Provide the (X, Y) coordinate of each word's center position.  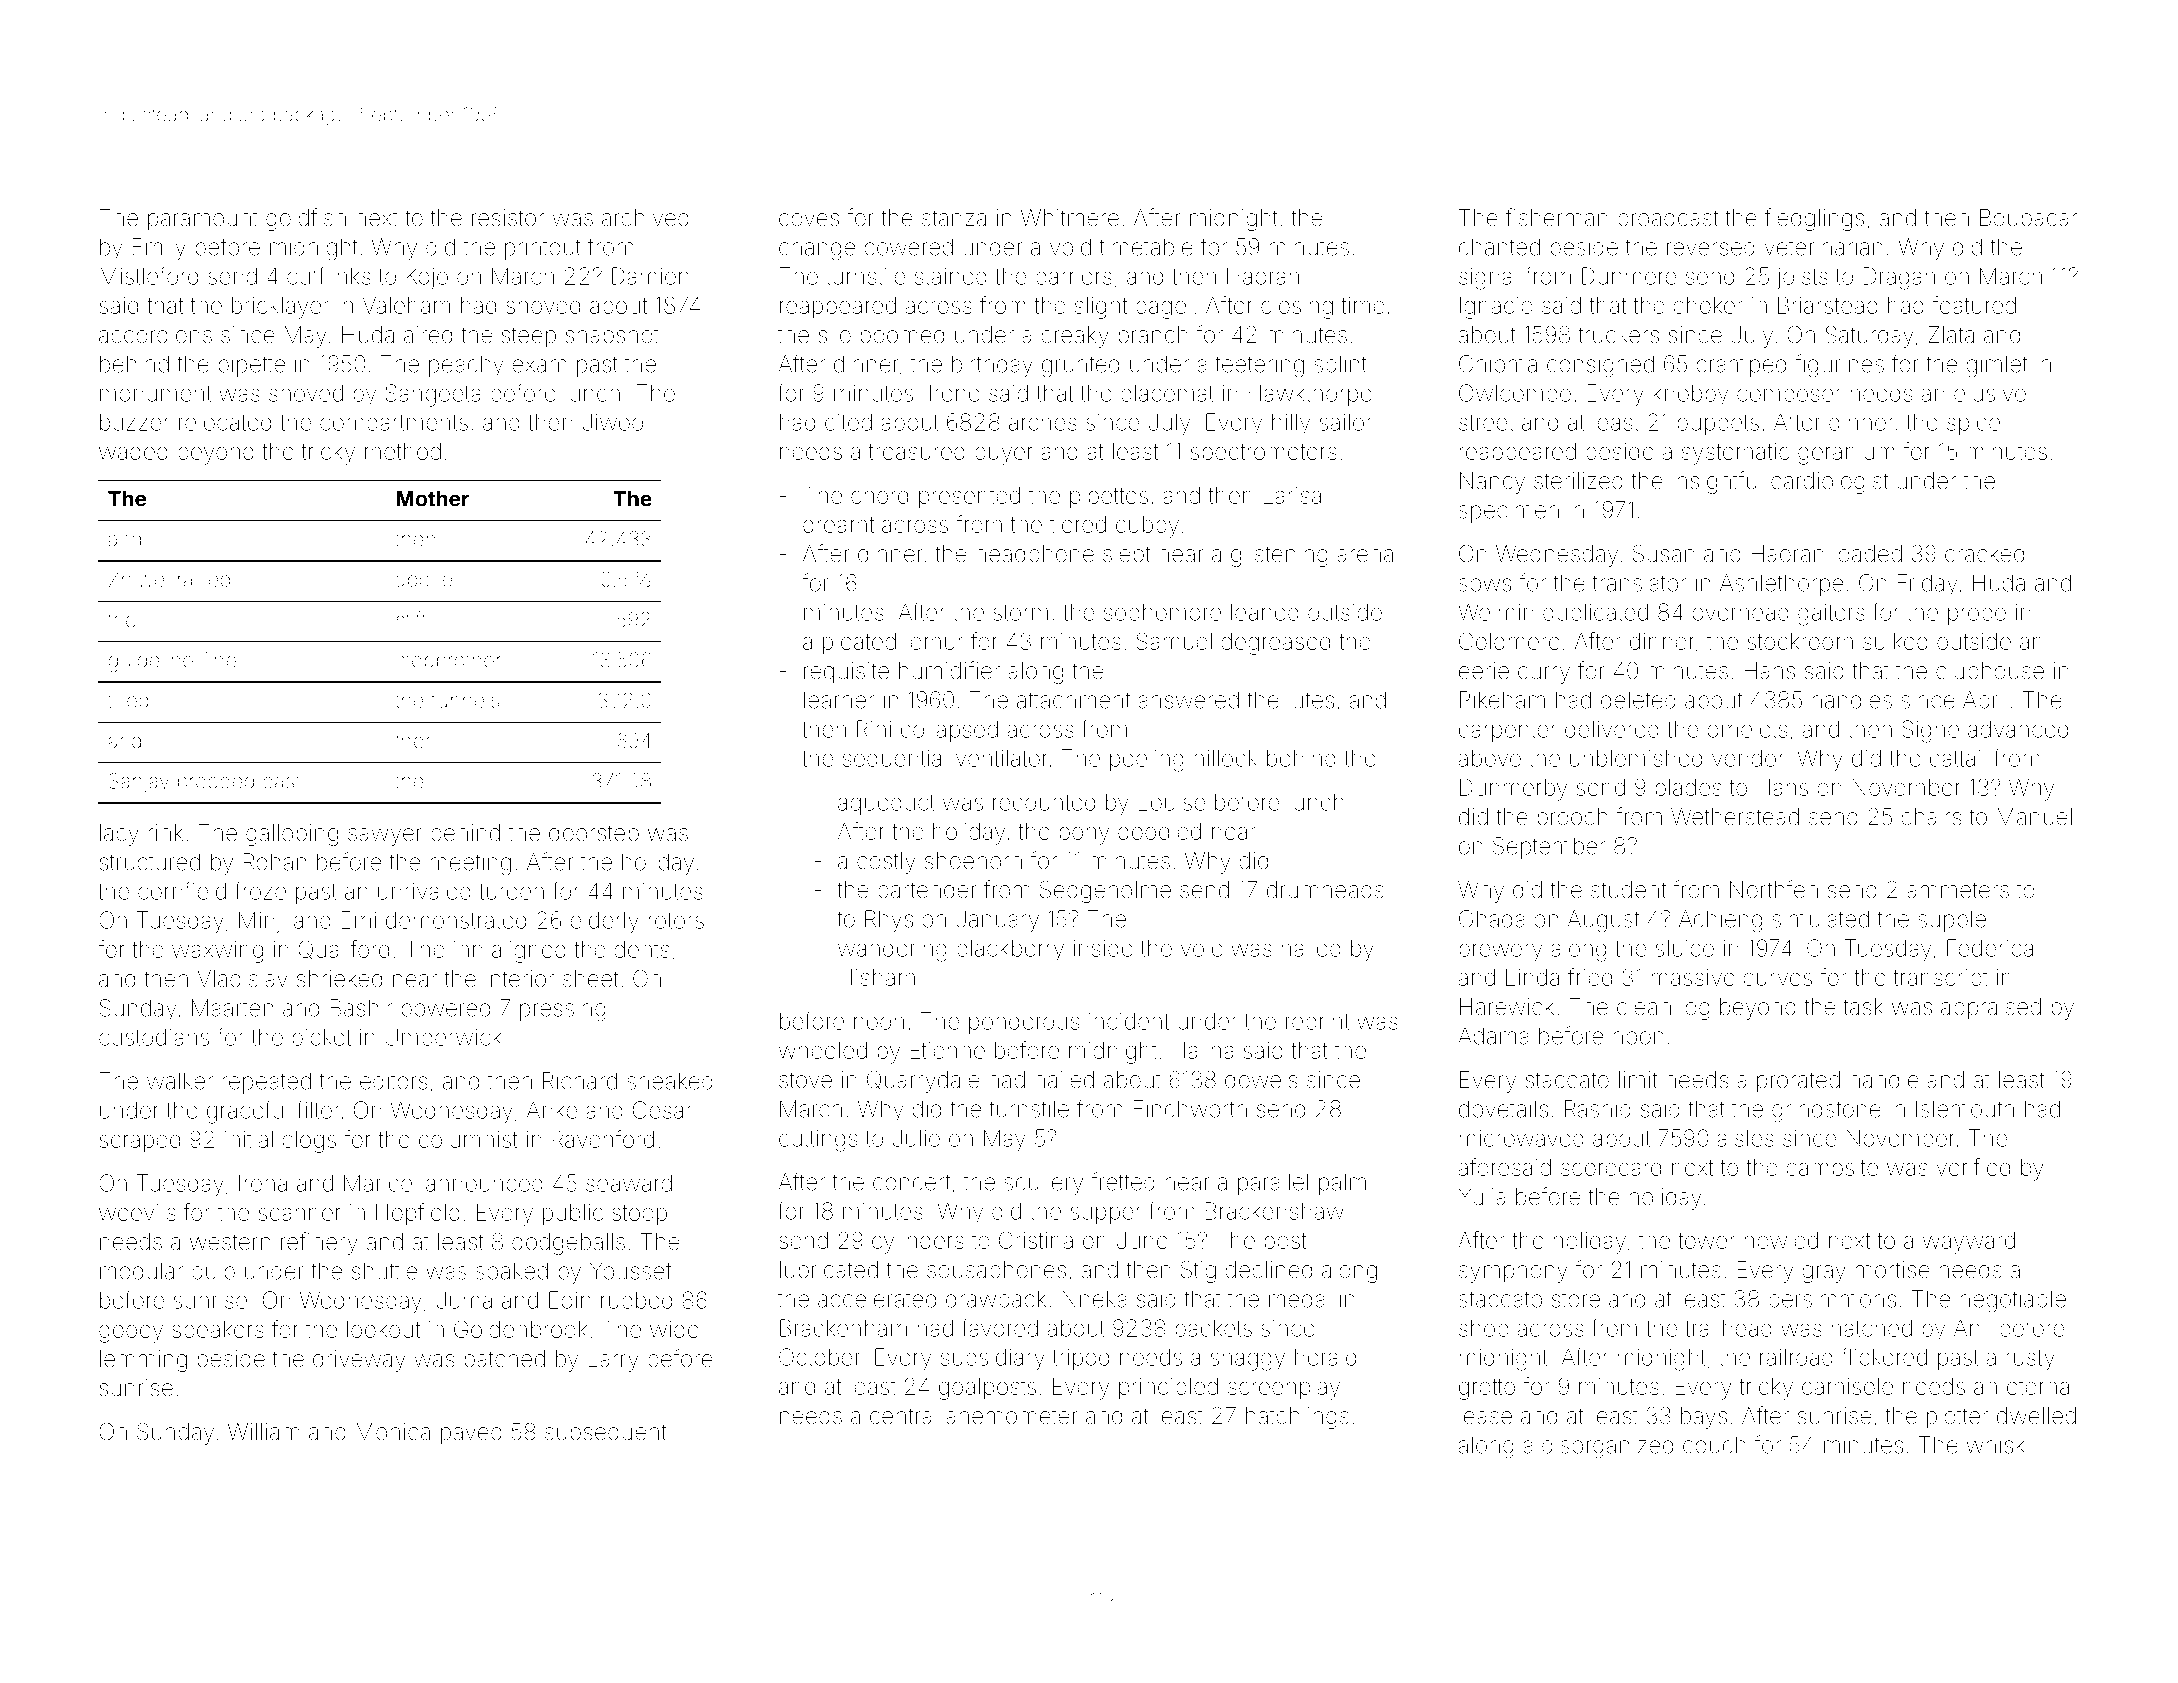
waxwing (217, 952)
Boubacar (2028, 218)
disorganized (1607, 1447)
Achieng (1720, 921)
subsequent (605, 1434)
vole (1202, 948)
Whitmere (1070, 218)
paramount (203, 221)
